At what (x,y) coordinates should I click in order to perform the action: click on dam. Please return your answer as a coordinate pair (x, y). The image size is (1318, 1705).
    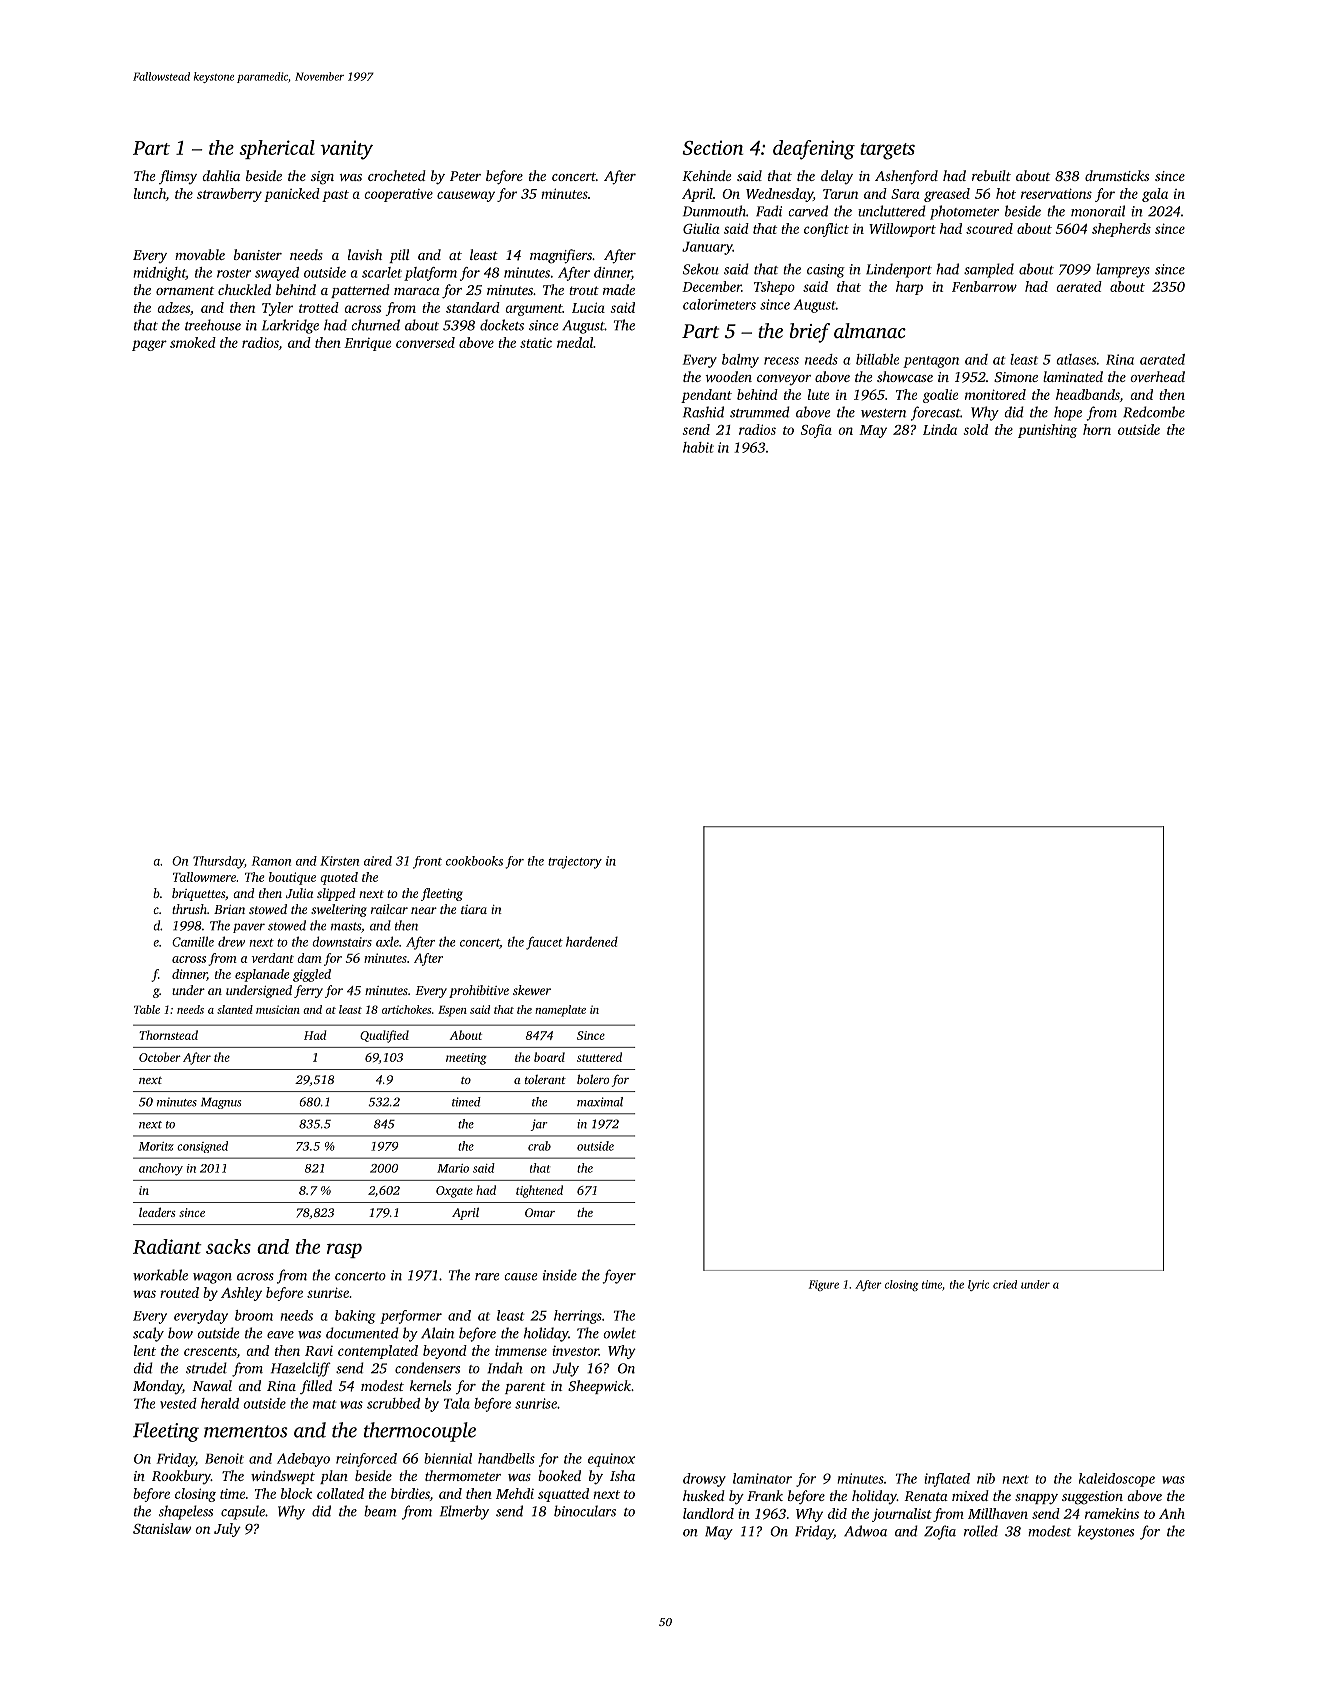
    Looking at the image, I should click on (309, 958).
